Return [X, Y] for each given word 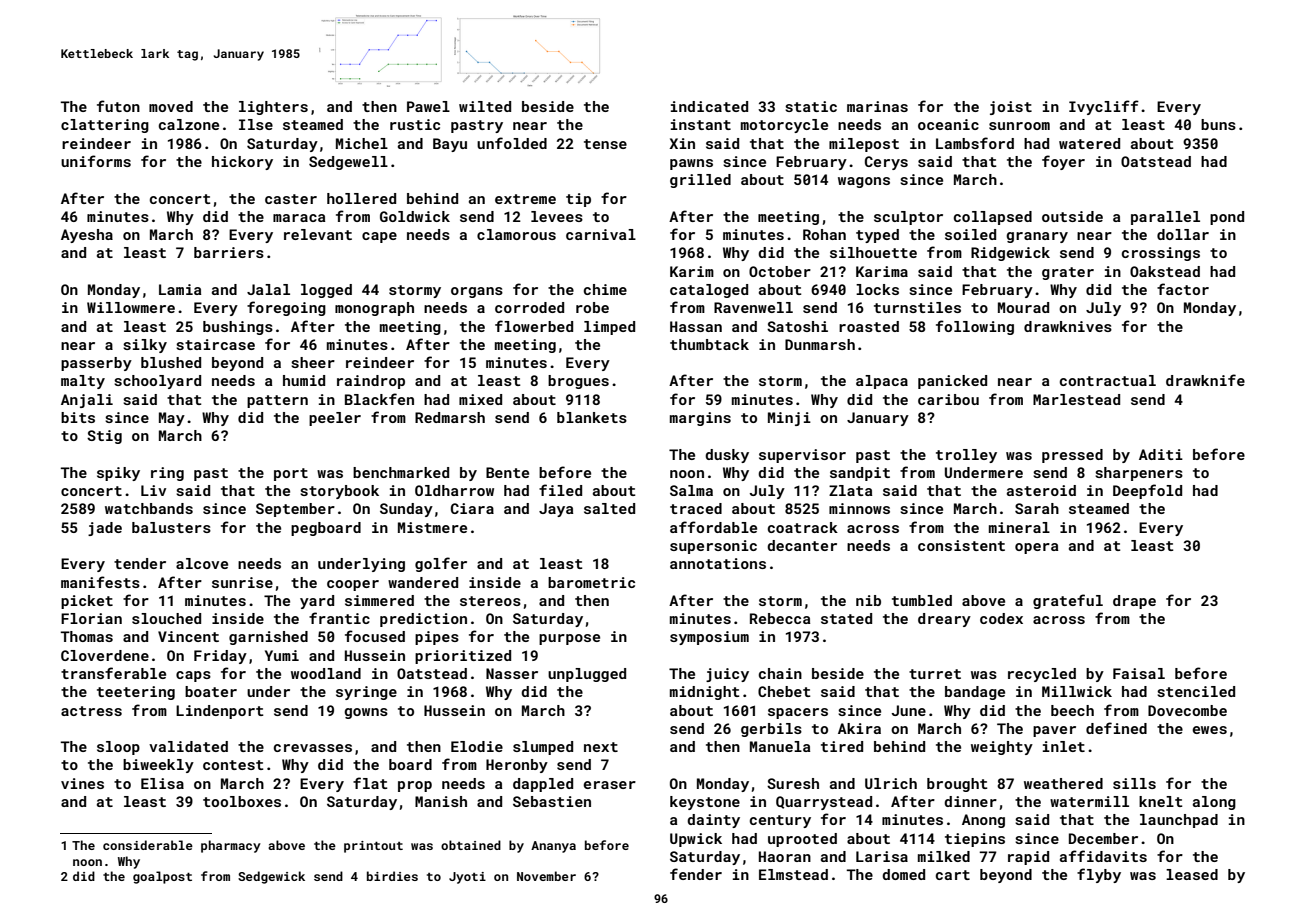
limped [609, 328]
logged [326, 291]
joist [1011, 108]
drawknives [1068, 326]
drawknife [1205, 380]
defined [1116, 728]
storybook [339, 492]
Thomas [87, 636]
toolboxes [242, 801]
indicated [709, 106]
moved [171, 106]
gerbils [771, 730]
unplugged [587, 675]
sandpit [860, 474]
